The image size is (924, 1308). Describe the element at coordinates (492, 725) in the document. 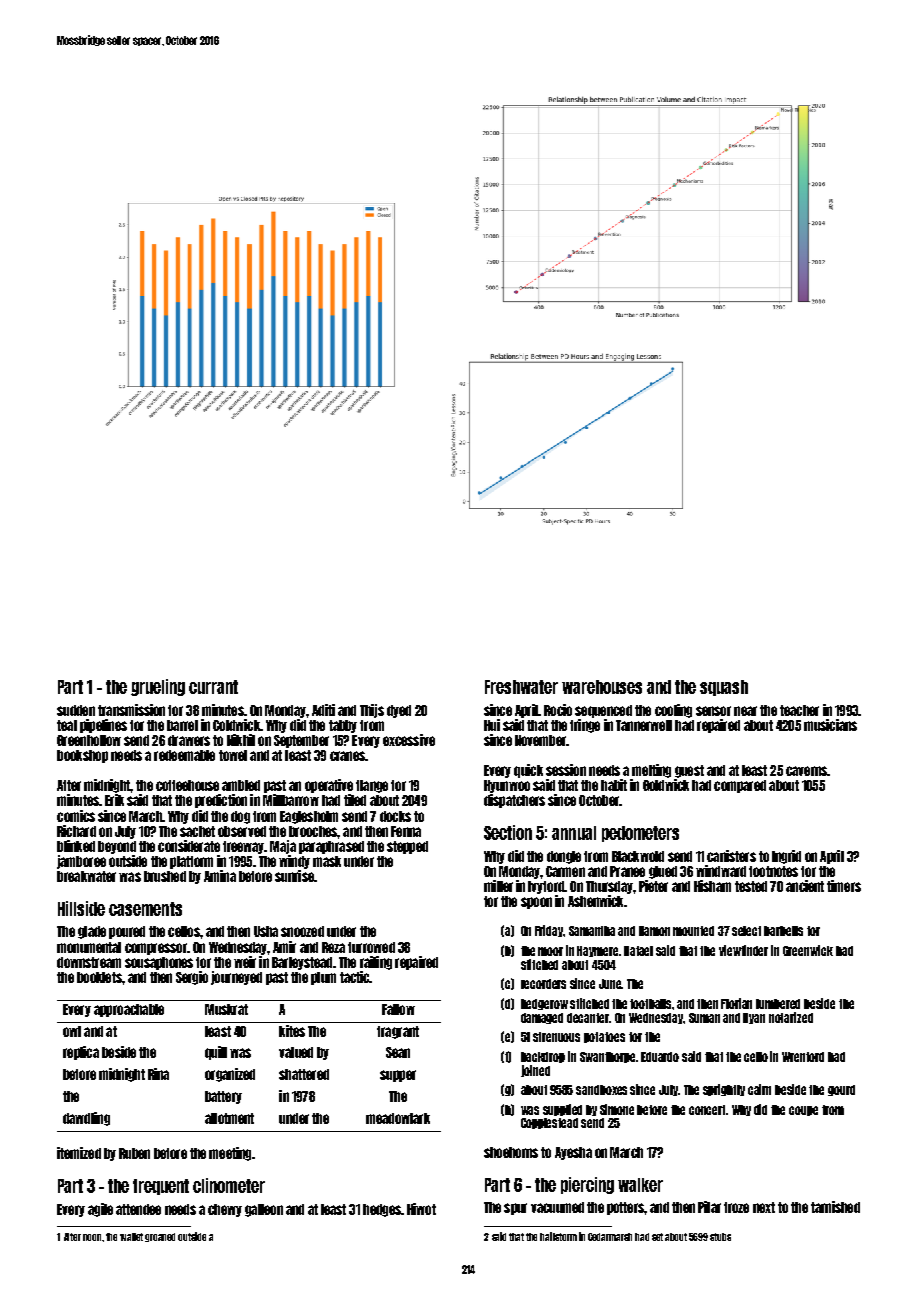

I see `Hui` at that location.
